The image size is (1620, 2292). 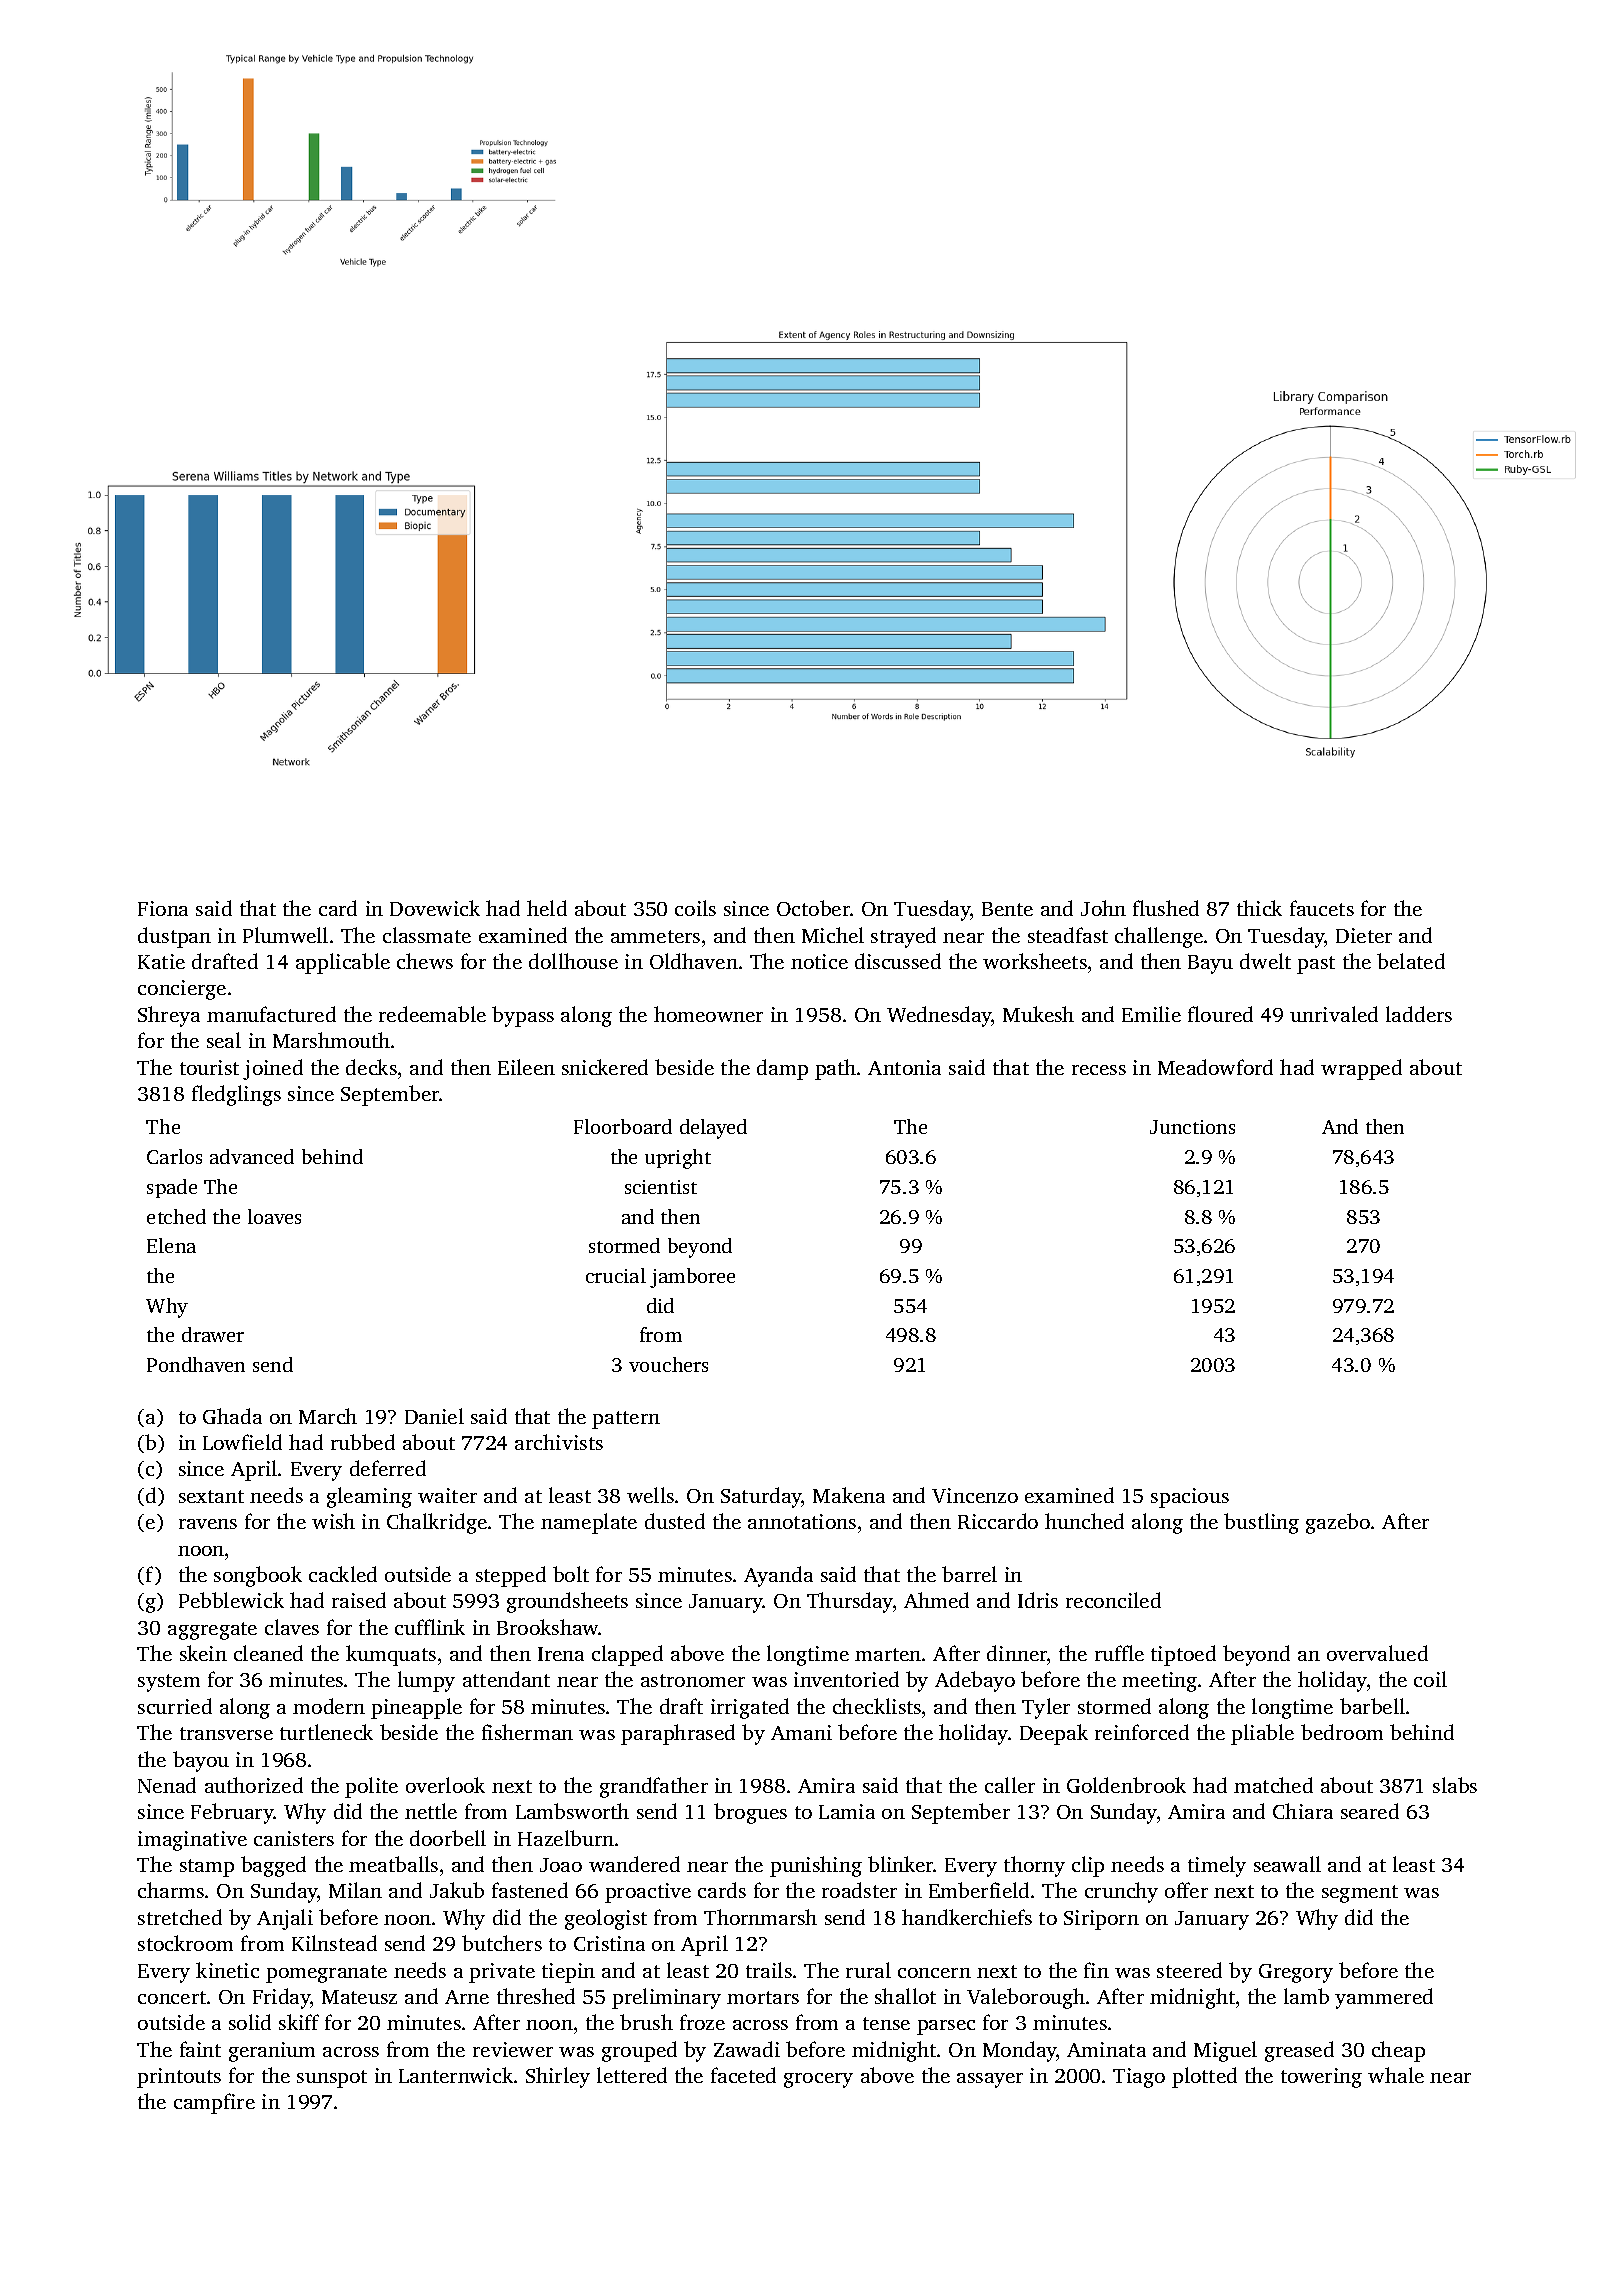 What do you see at coordinates (849, 1495) in the screenshot?
I see `Makena` at bounding box center [849, 1495].
